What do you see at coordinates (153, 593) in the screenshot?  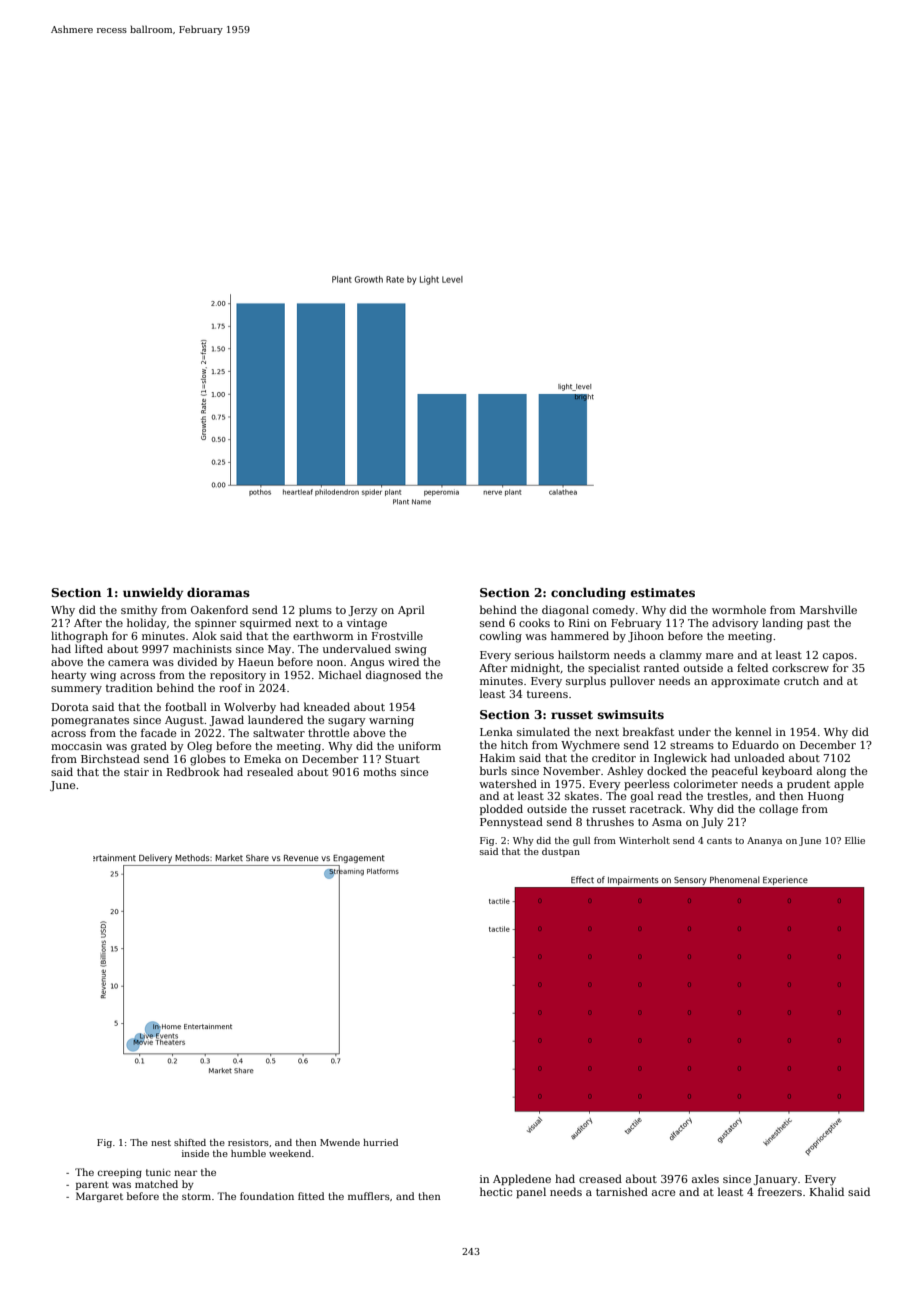 I see `unwieldy` at bounding box center [153, 593].
